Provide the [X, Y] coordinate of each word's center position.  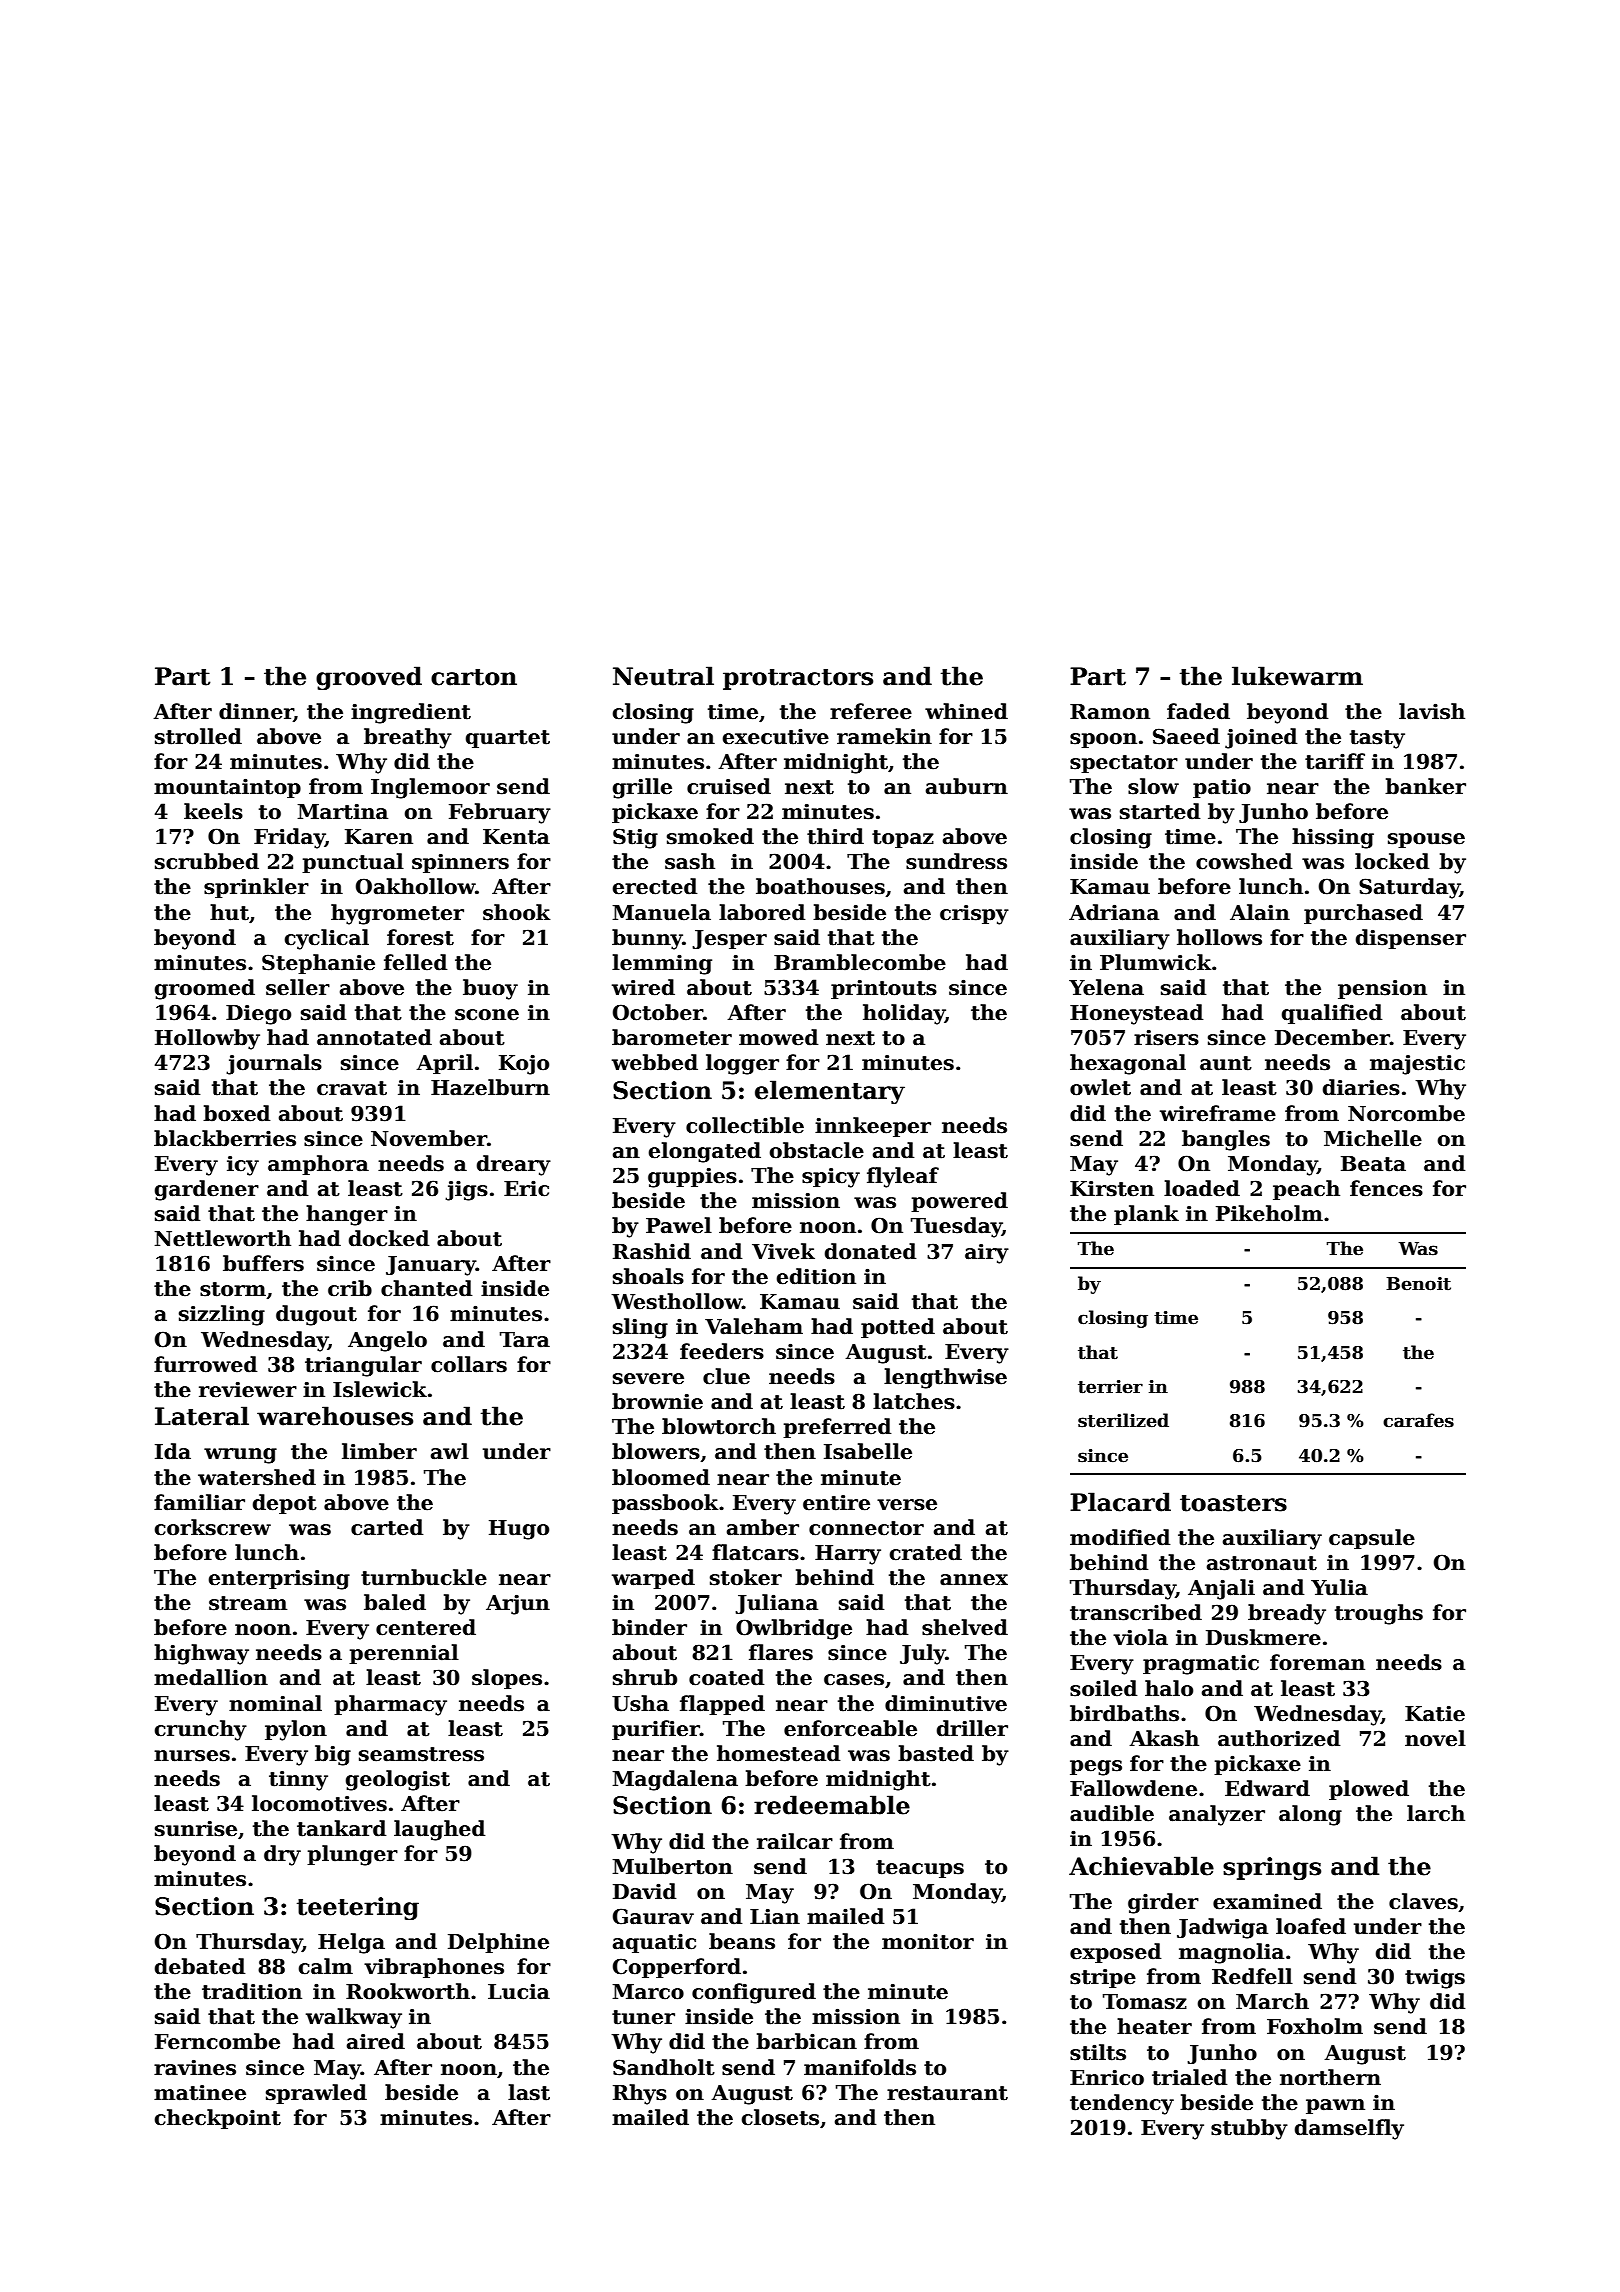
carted [387, 1527]
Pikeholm [1269, 1213]
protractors [798, 679]
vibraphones [434, 1968]
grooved [369, 678]
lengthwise [945, 1378]
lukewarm [1297, 676]
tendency [1122, 2104]
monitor [928, 1941]
